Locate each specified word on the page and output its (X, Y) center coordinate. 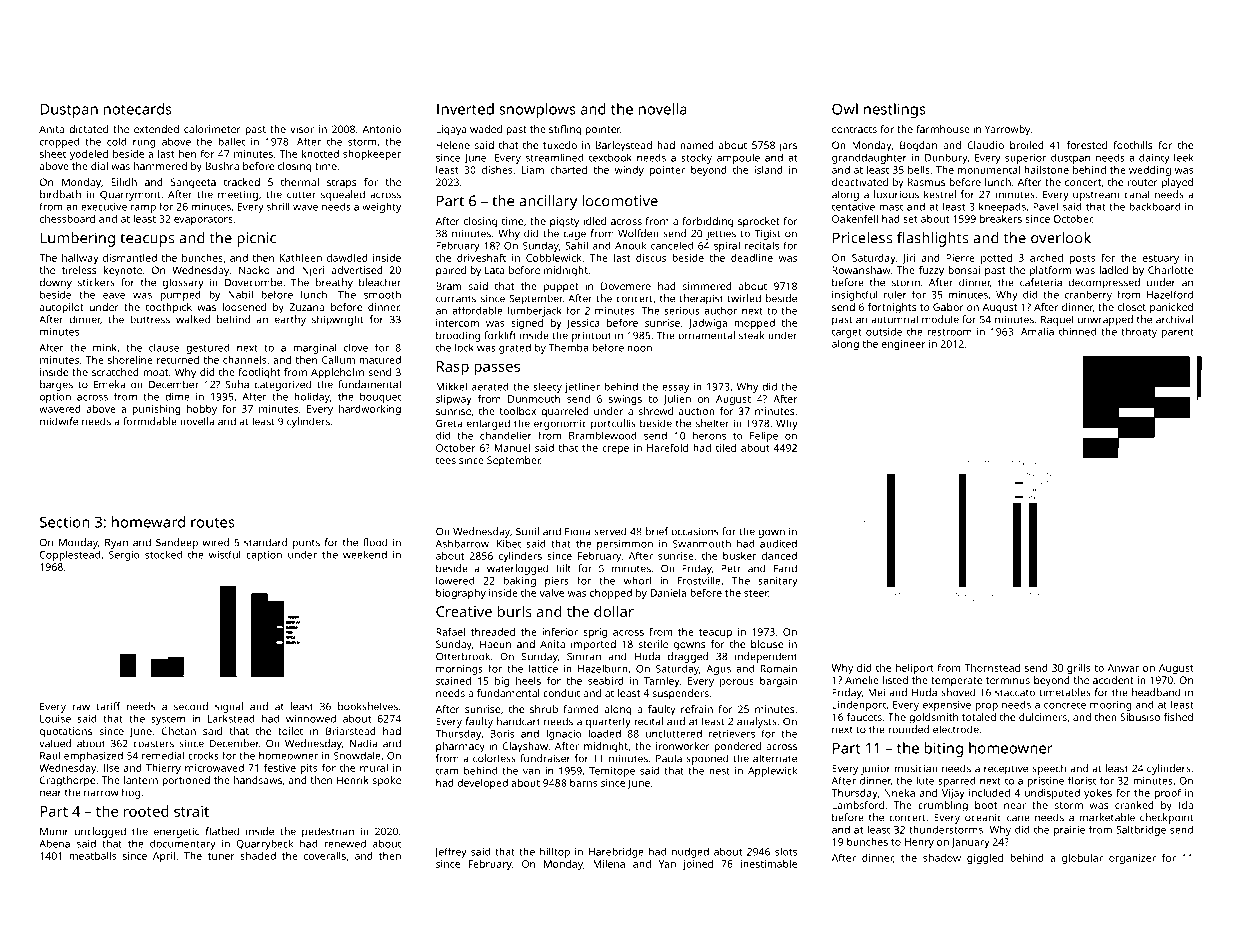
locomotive (620, 201)
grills (1078, 669)
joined (698, 865)
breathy (334, 283)
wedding (1150, 171)
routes (213, 522)
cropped (59, 142)
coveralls (325, 856)
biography (461, 594)
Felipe (764, 436)
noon (639, 349)
